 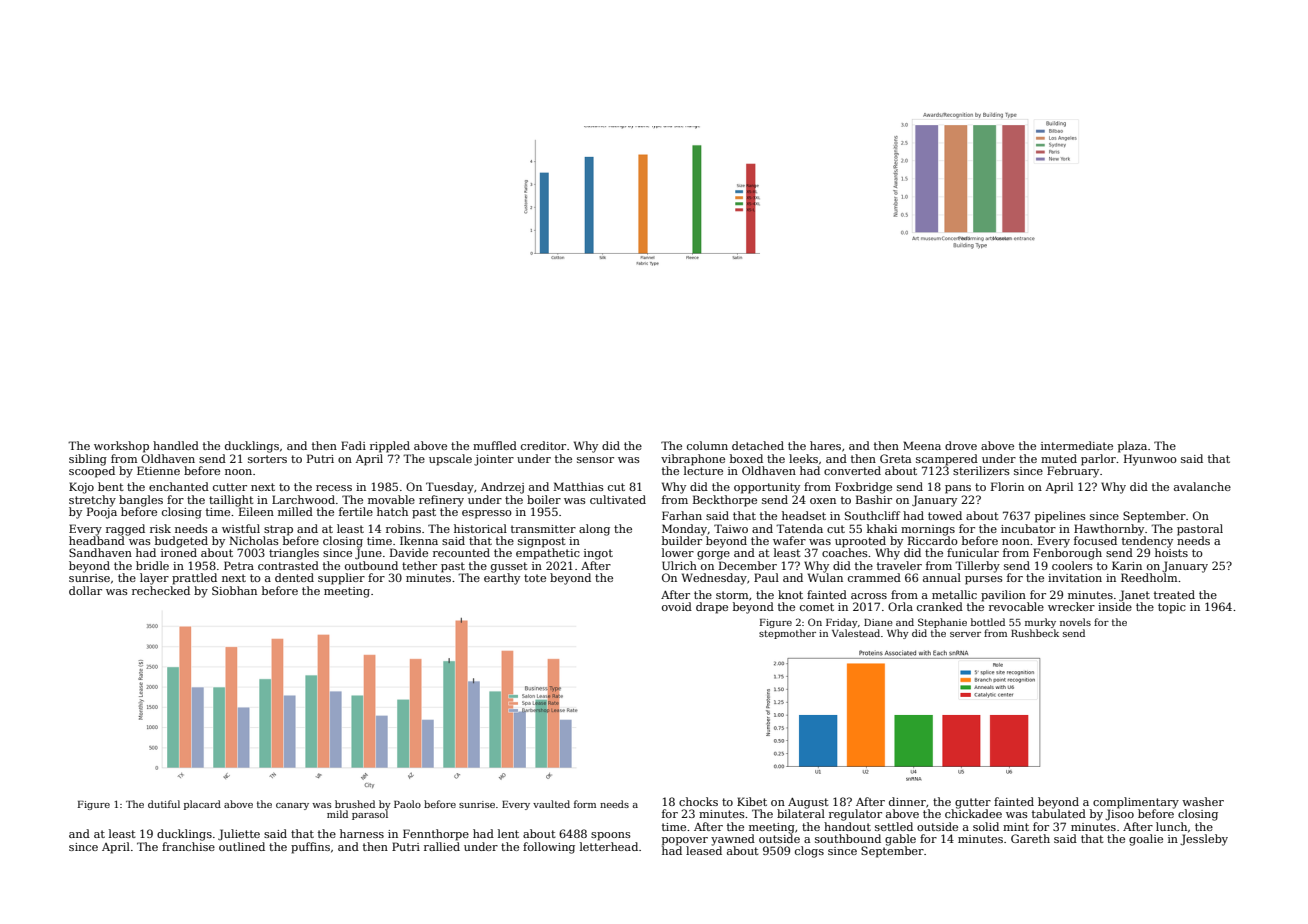 What do you see at coordinates (682, 540) in the document?
I see `builder` at bounding box center [682, 540].
